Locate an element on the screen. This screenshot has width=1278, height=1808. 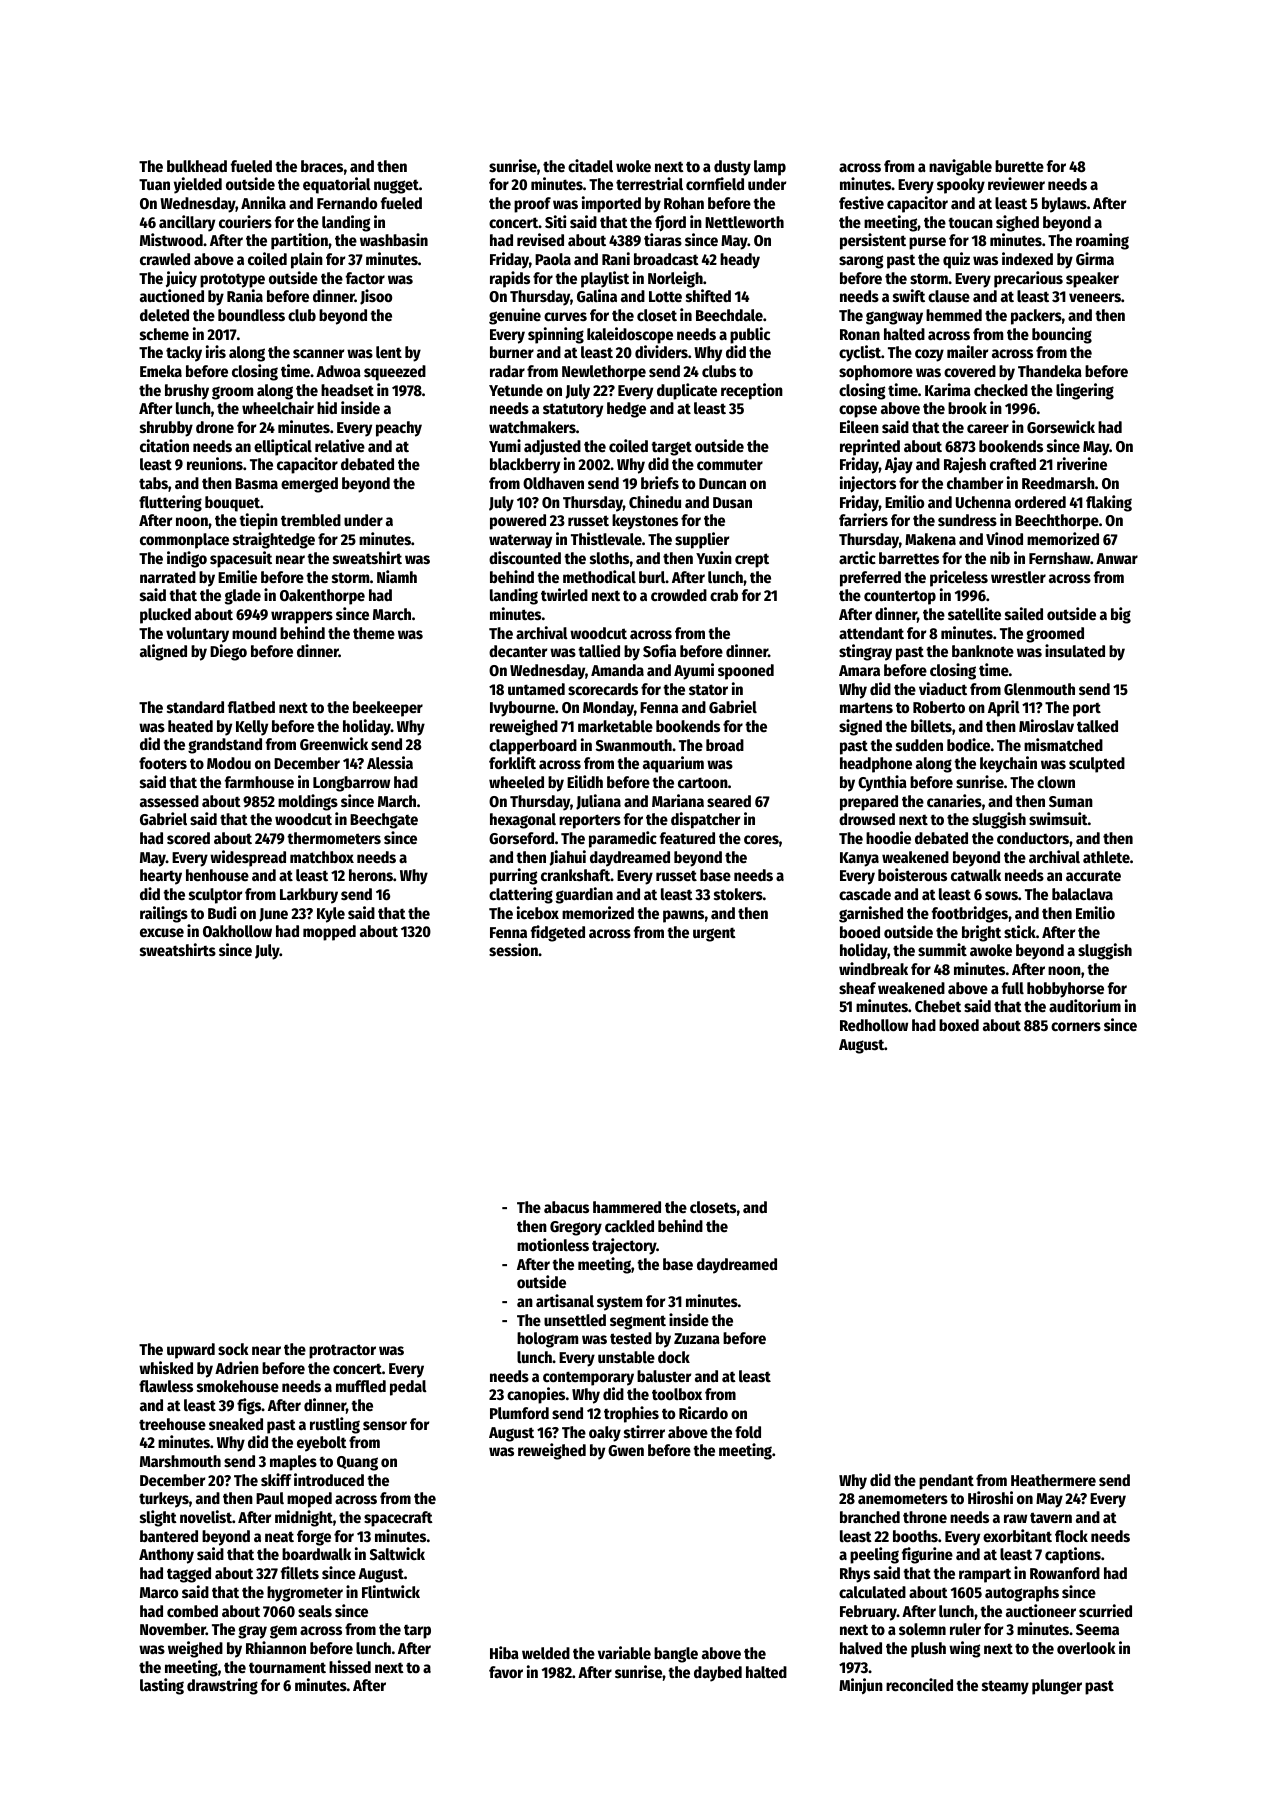
Oakhollow is located at coordinates (237, 931).
